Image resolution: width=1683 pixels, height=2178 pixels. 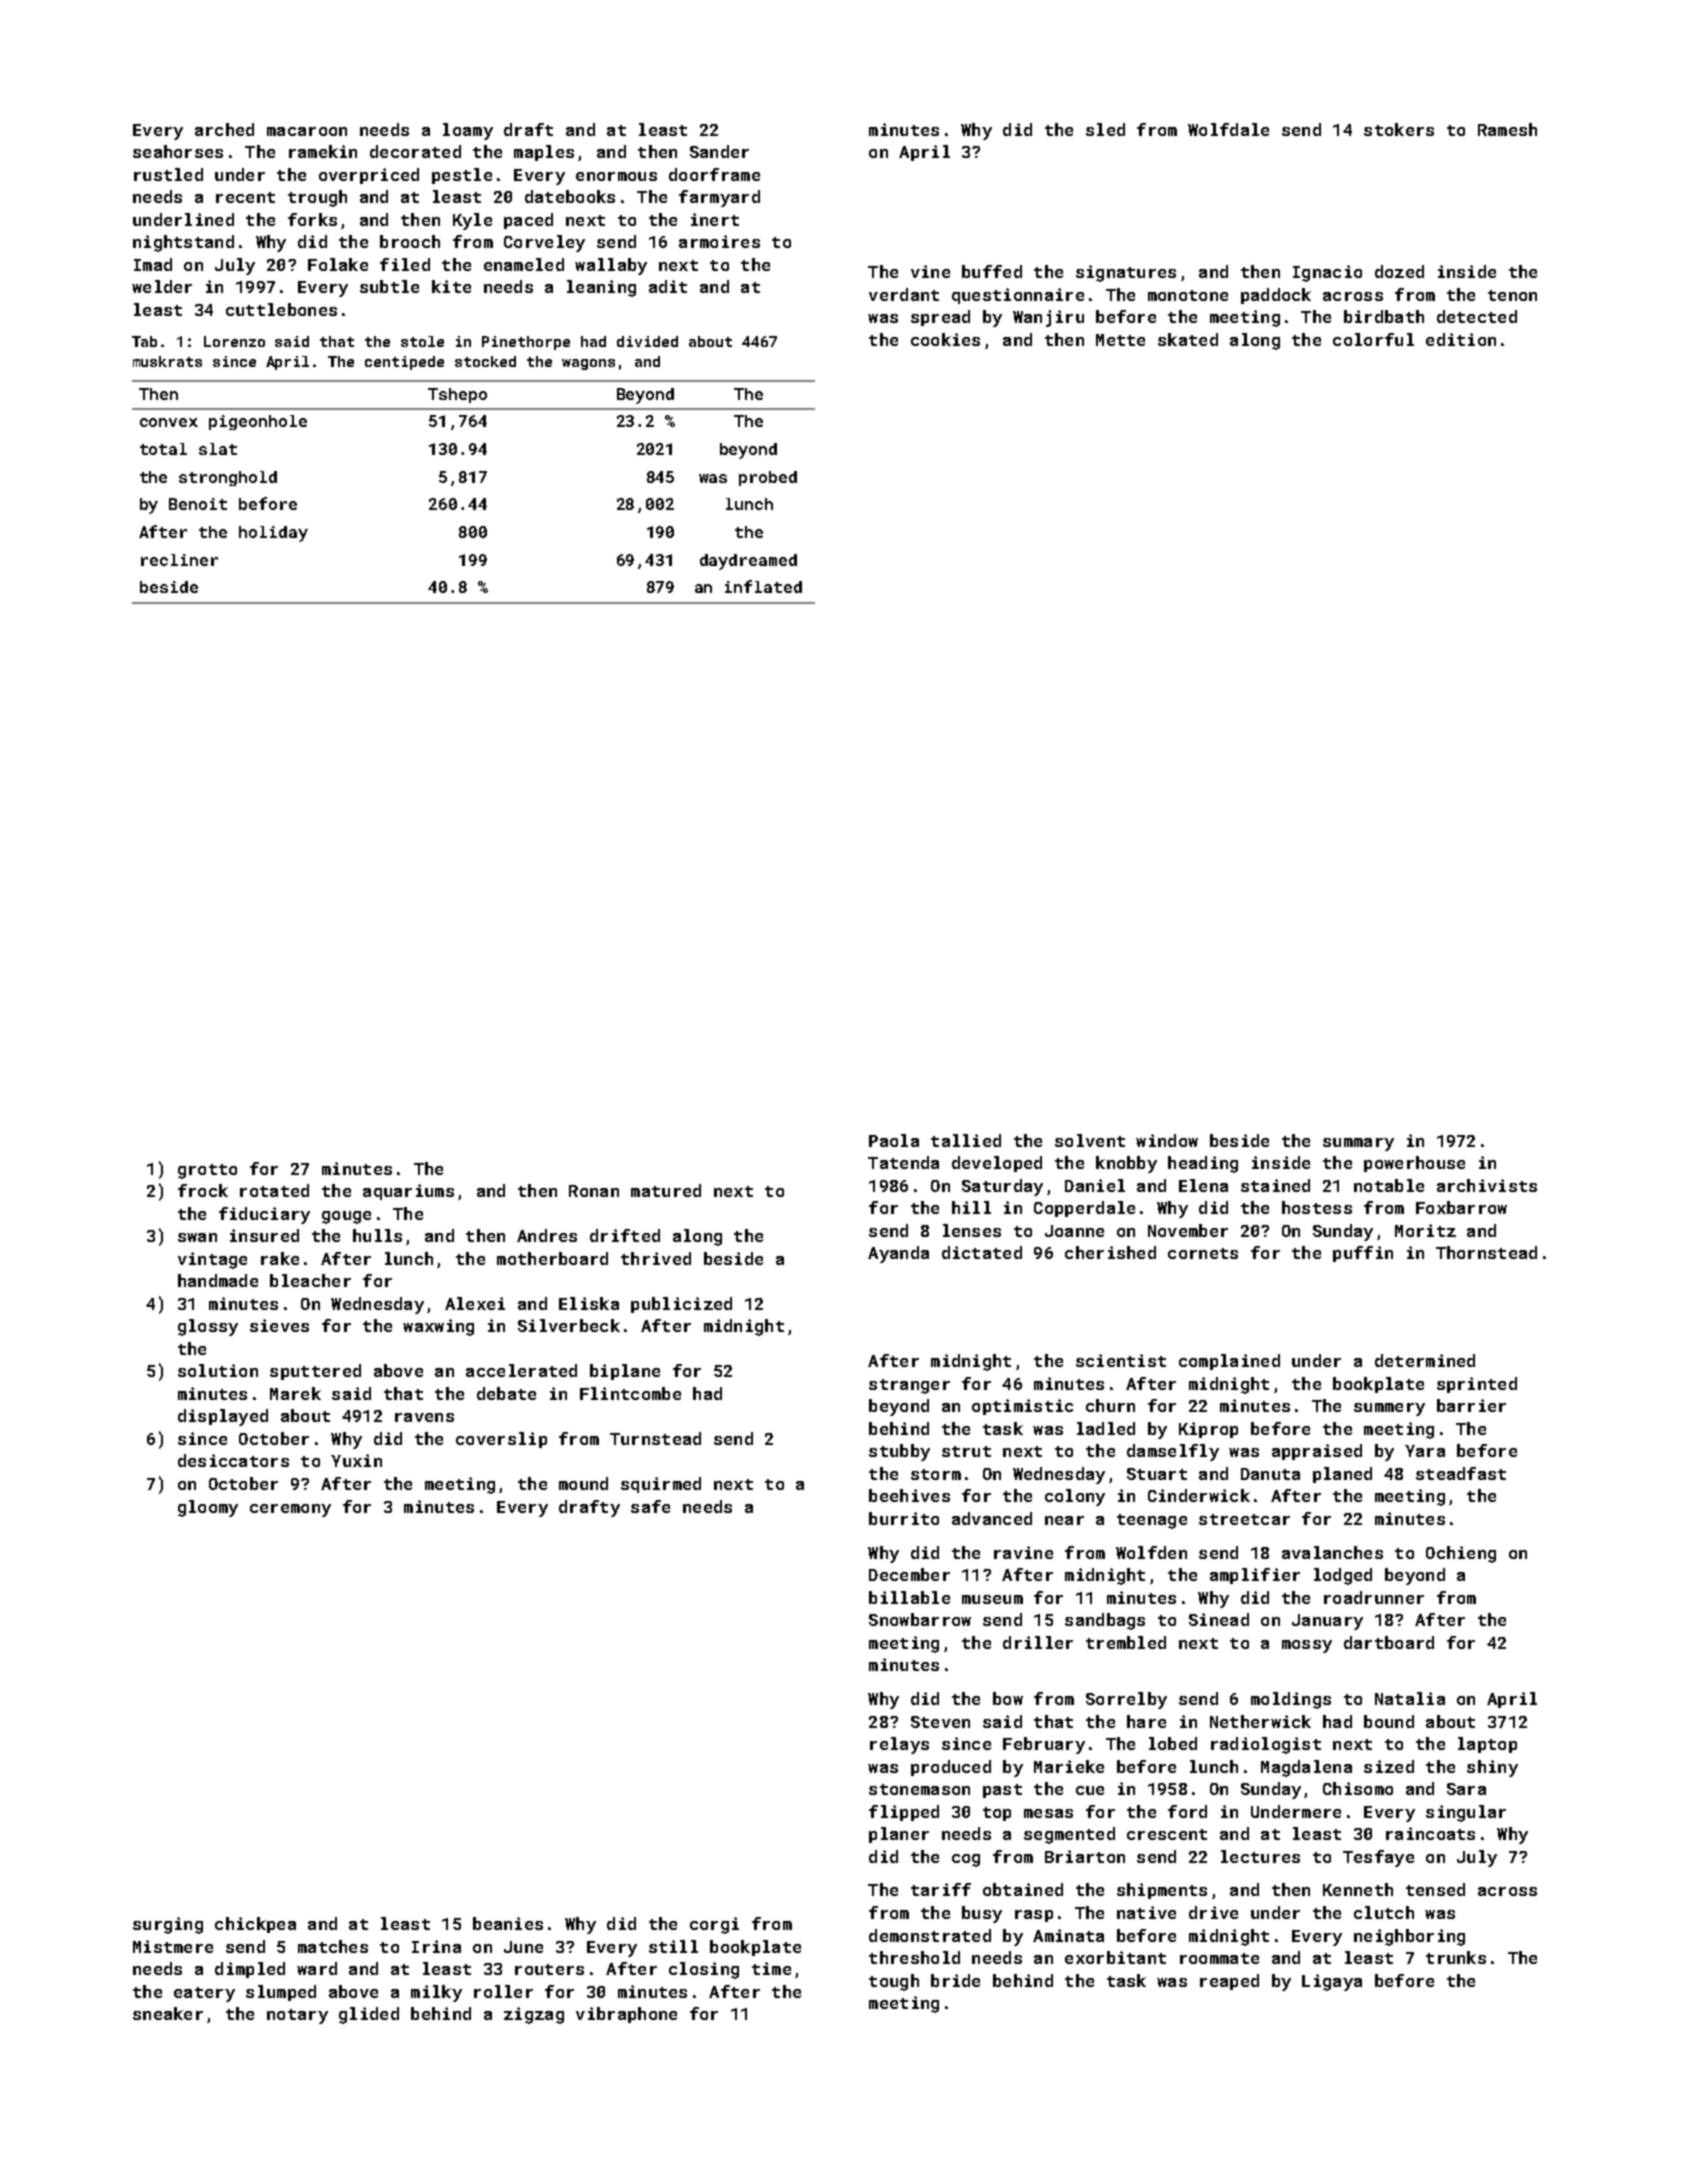 I want to click on gloomy, so click(x=208, y=1508).
